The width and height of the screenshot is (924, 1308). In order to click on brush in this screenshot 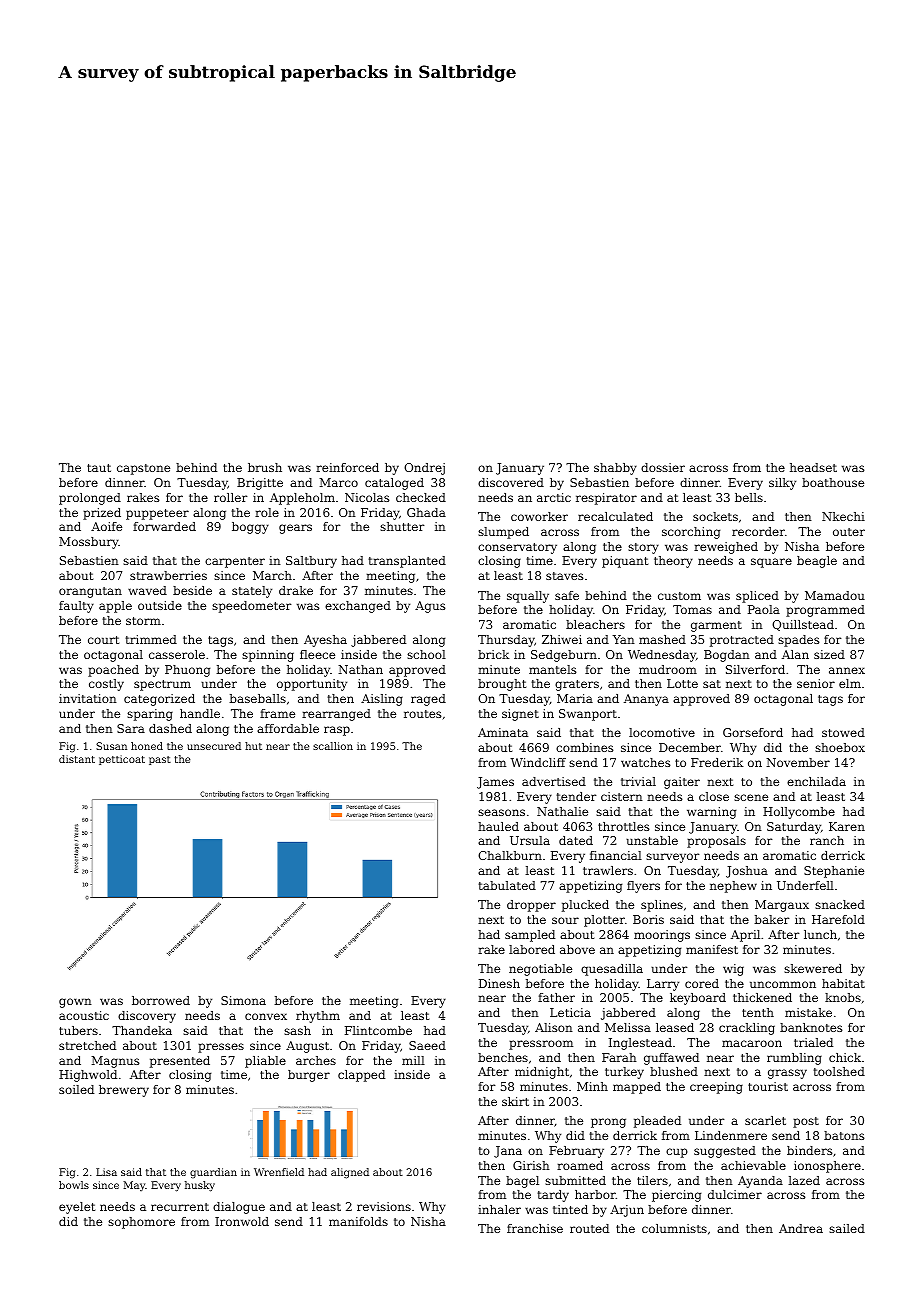, I will do `click(265, 467)`.
